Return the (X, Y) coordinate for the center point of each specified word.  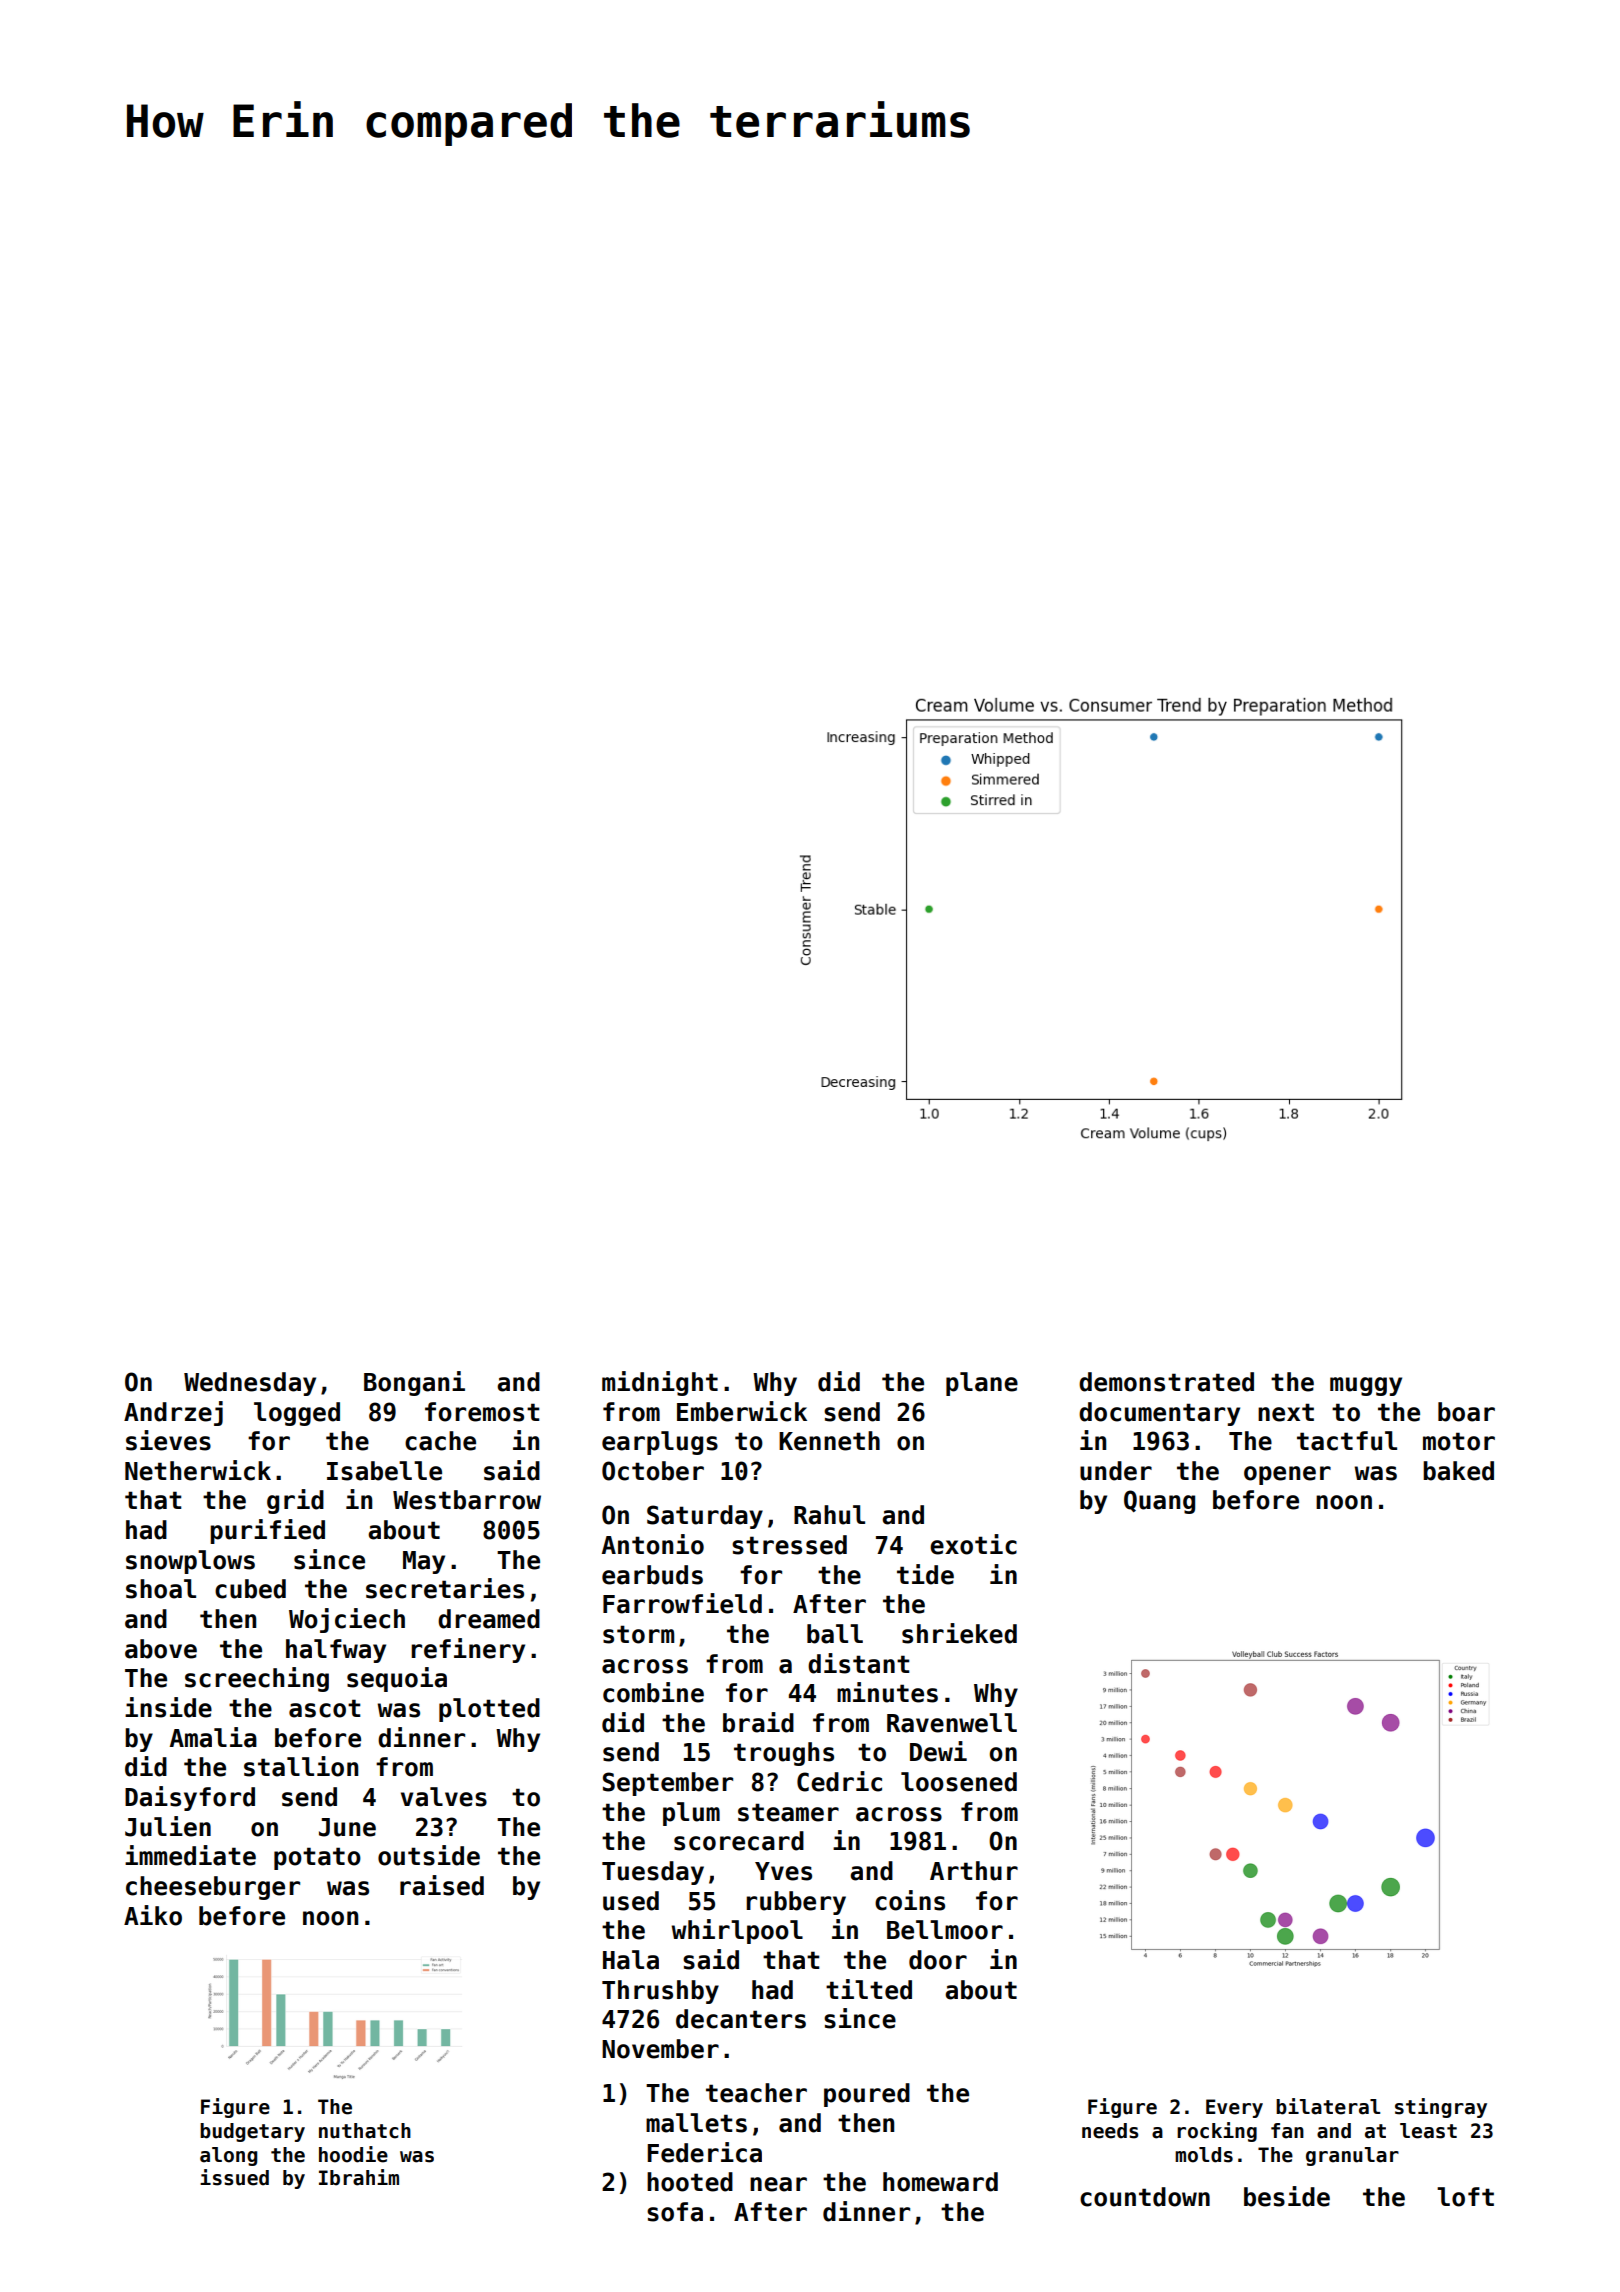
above (161, 1649)
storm (638, 1634)
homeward (940, 2182)
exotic (973, 1544)
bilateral (1328, 2106)
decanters (741, 2019)
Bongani (414, 1383)
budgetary (252, 2132)
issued (234, 2177)
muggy (1366, 1386)
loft (1465, 2197)
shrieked (959, 1633)
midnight (660, 1383)
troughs (784, 1754)
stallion (301, 1766)
